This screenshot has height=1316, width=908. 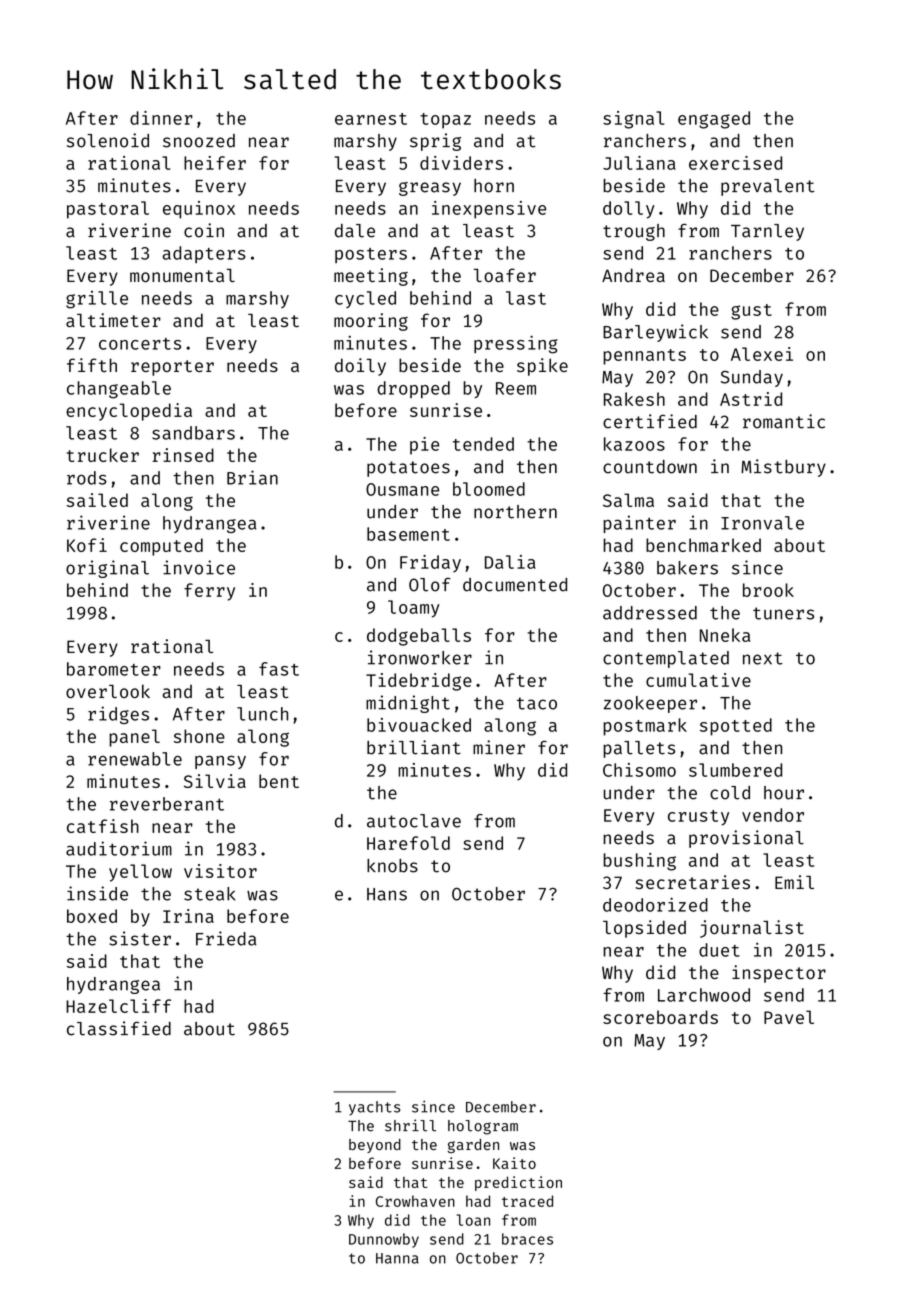 What do you see at coordinates (527, 1239) in the screenshot?
I see `braces` at bounding box center [527, 1239].
